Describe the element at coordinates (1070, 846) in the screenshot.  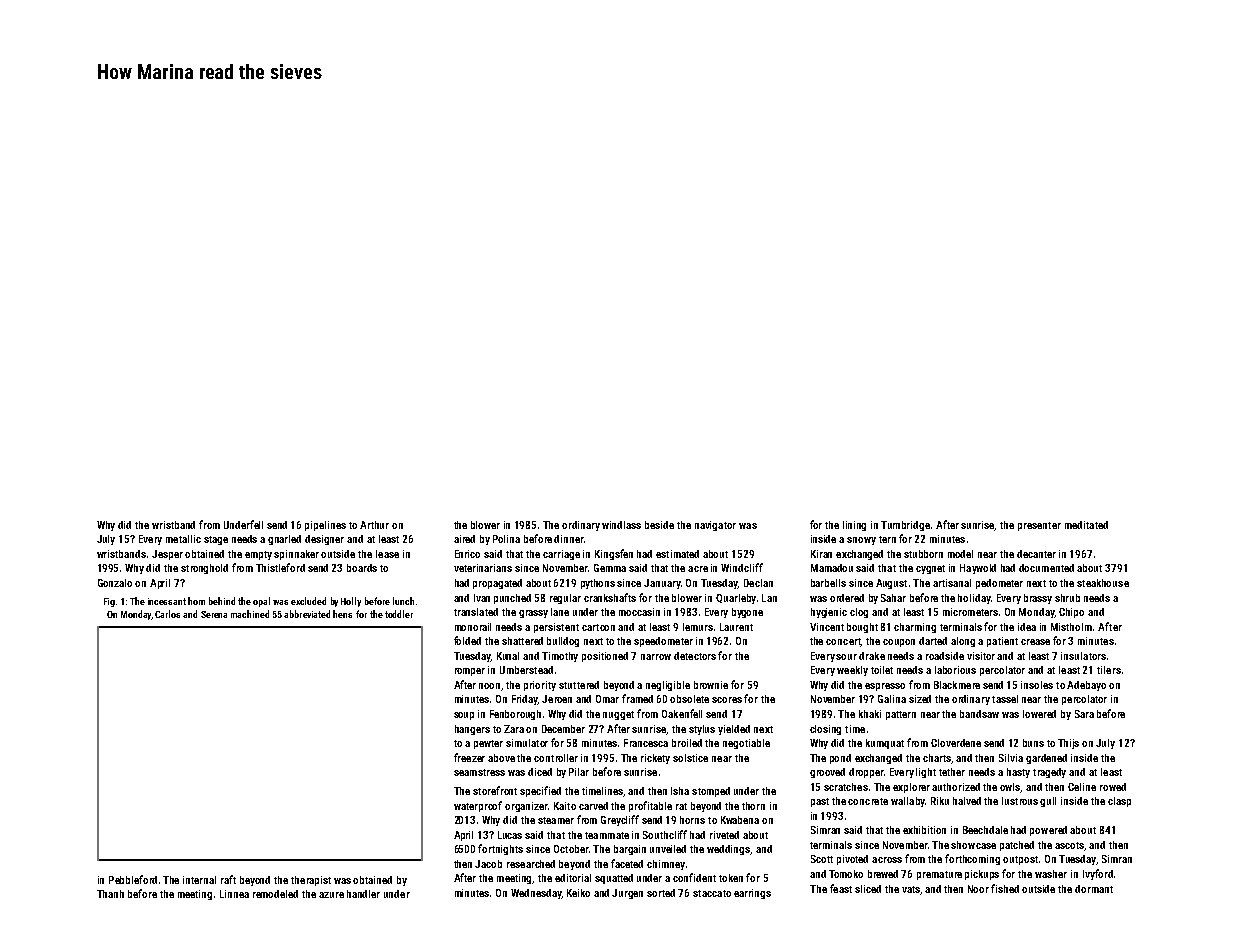
I see `ascots` at that location.
